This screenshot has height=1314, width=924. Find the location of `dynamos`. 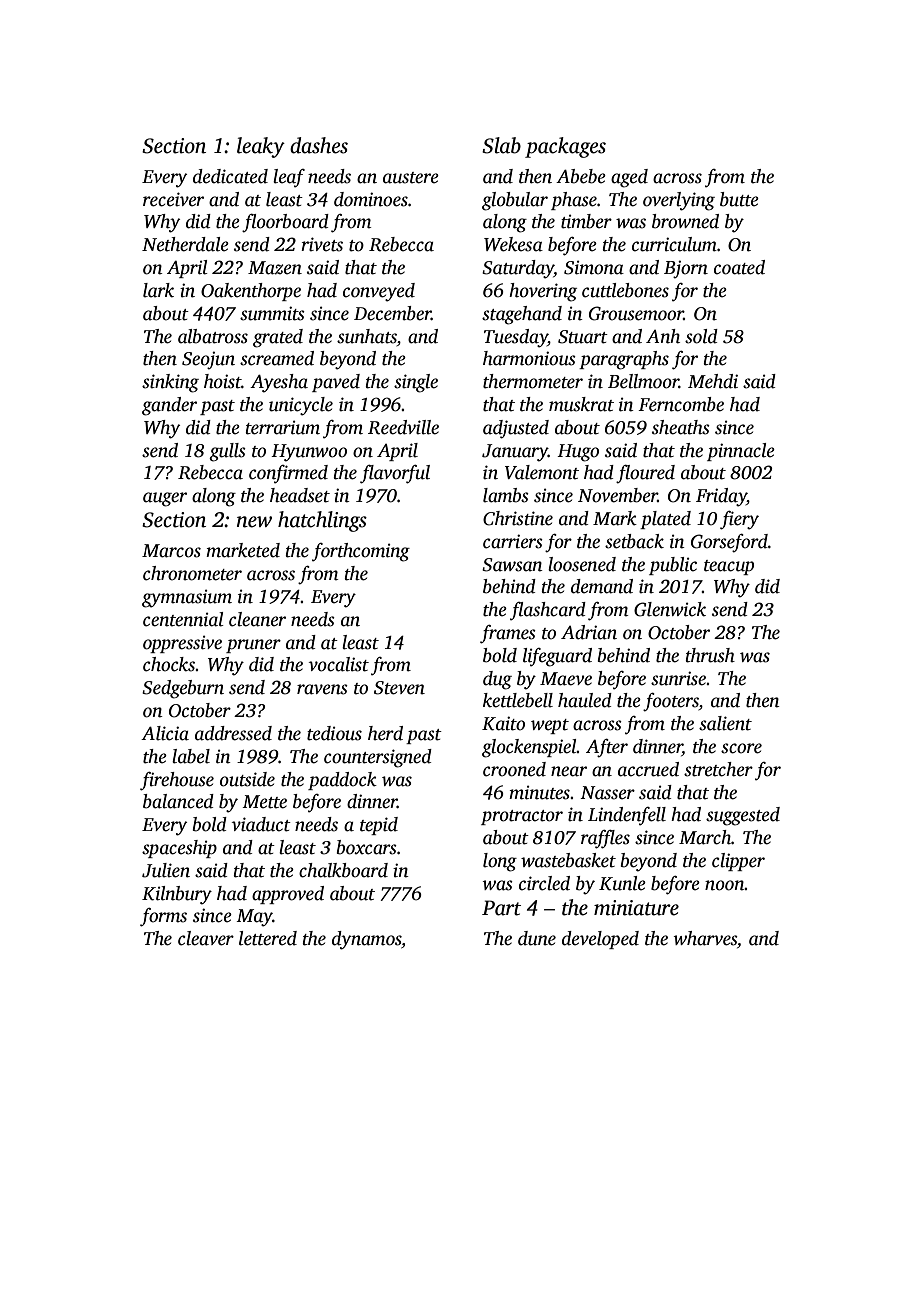

dynamos is located at coordinates (367, 940).
